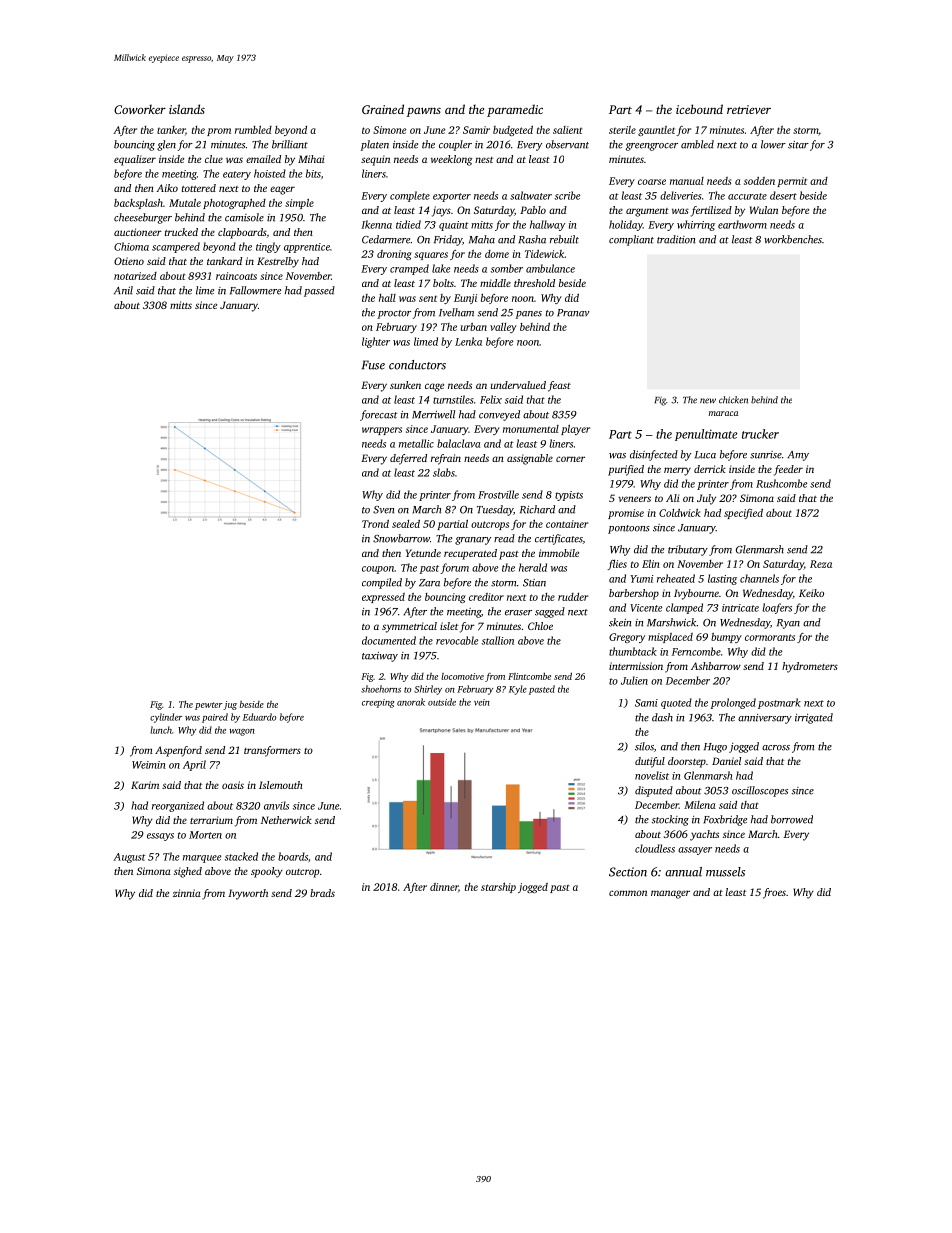 Image resolution: width=952 pixels, height=1233 pixels. Describe the element at coordinates (429, 583) in the document. I see `Zara` at that location.
